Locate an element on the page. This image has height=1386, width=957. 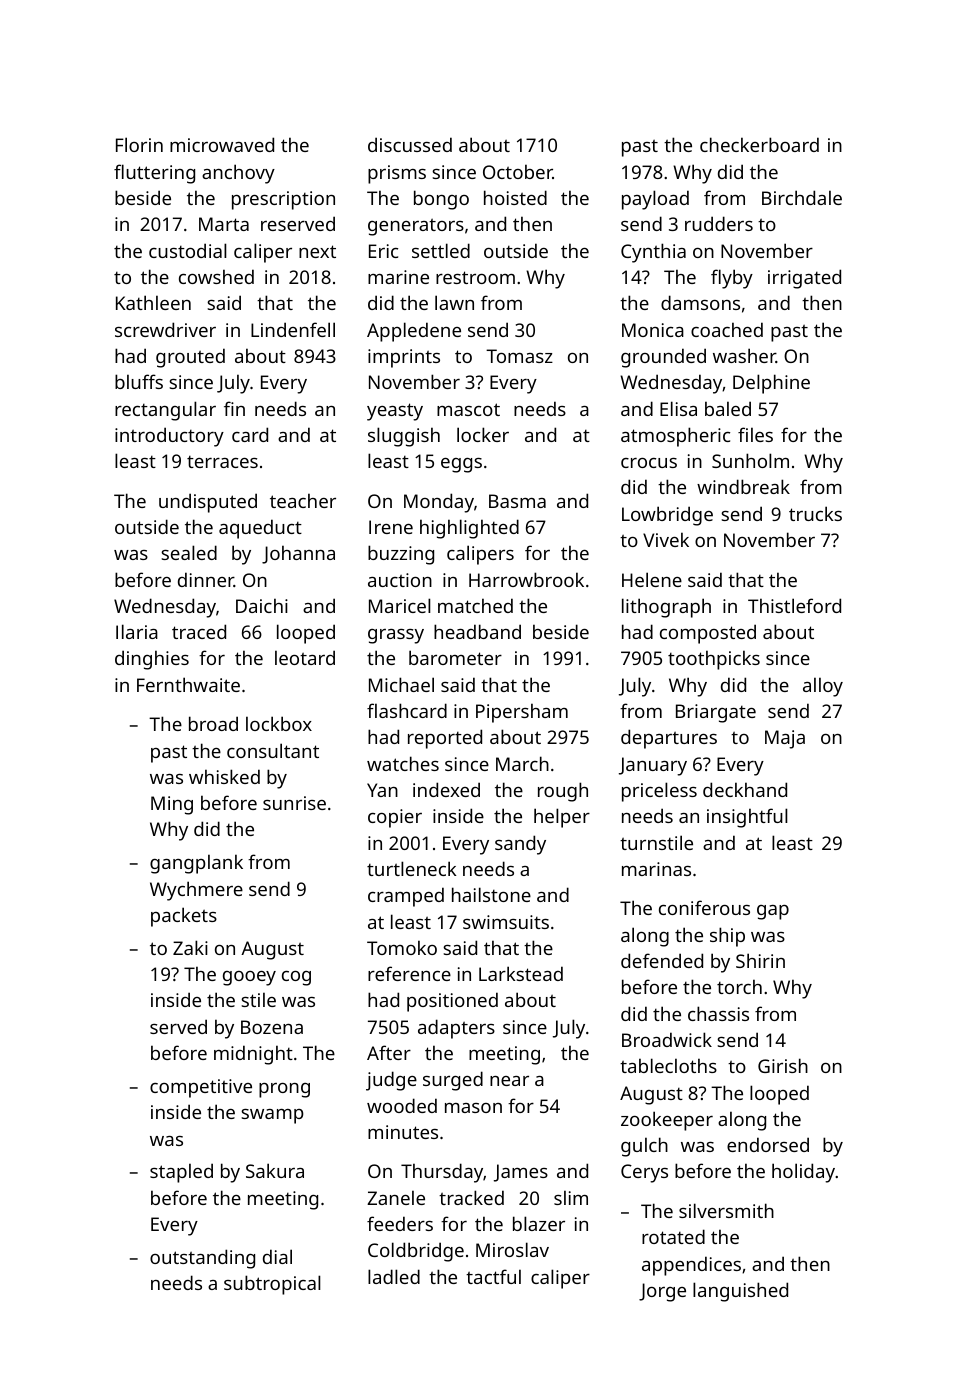
microwaved is located at coordinates (222, 144).
